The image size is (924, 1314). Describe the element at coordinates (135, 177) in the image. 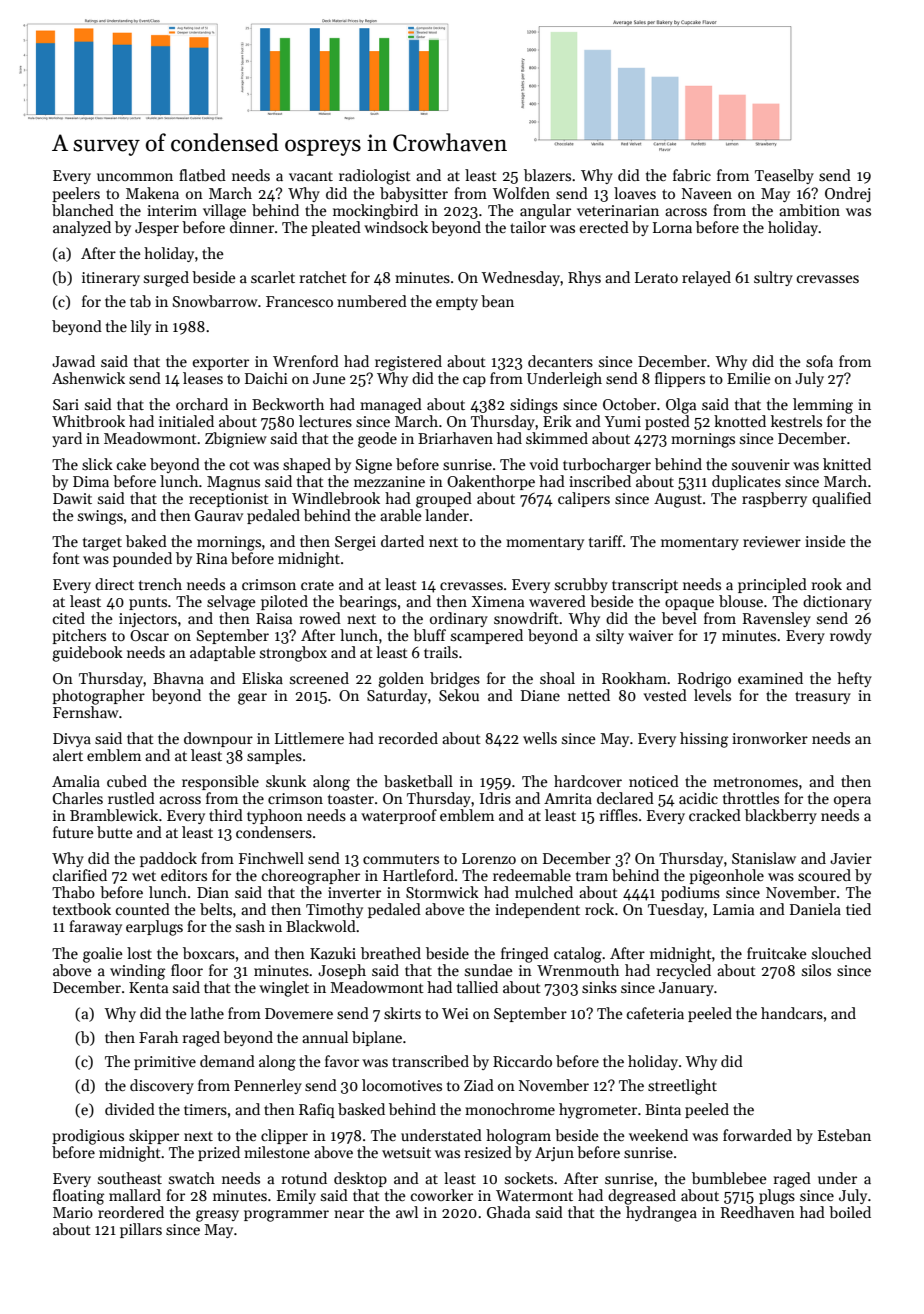

I see `uncommon` at that location.
